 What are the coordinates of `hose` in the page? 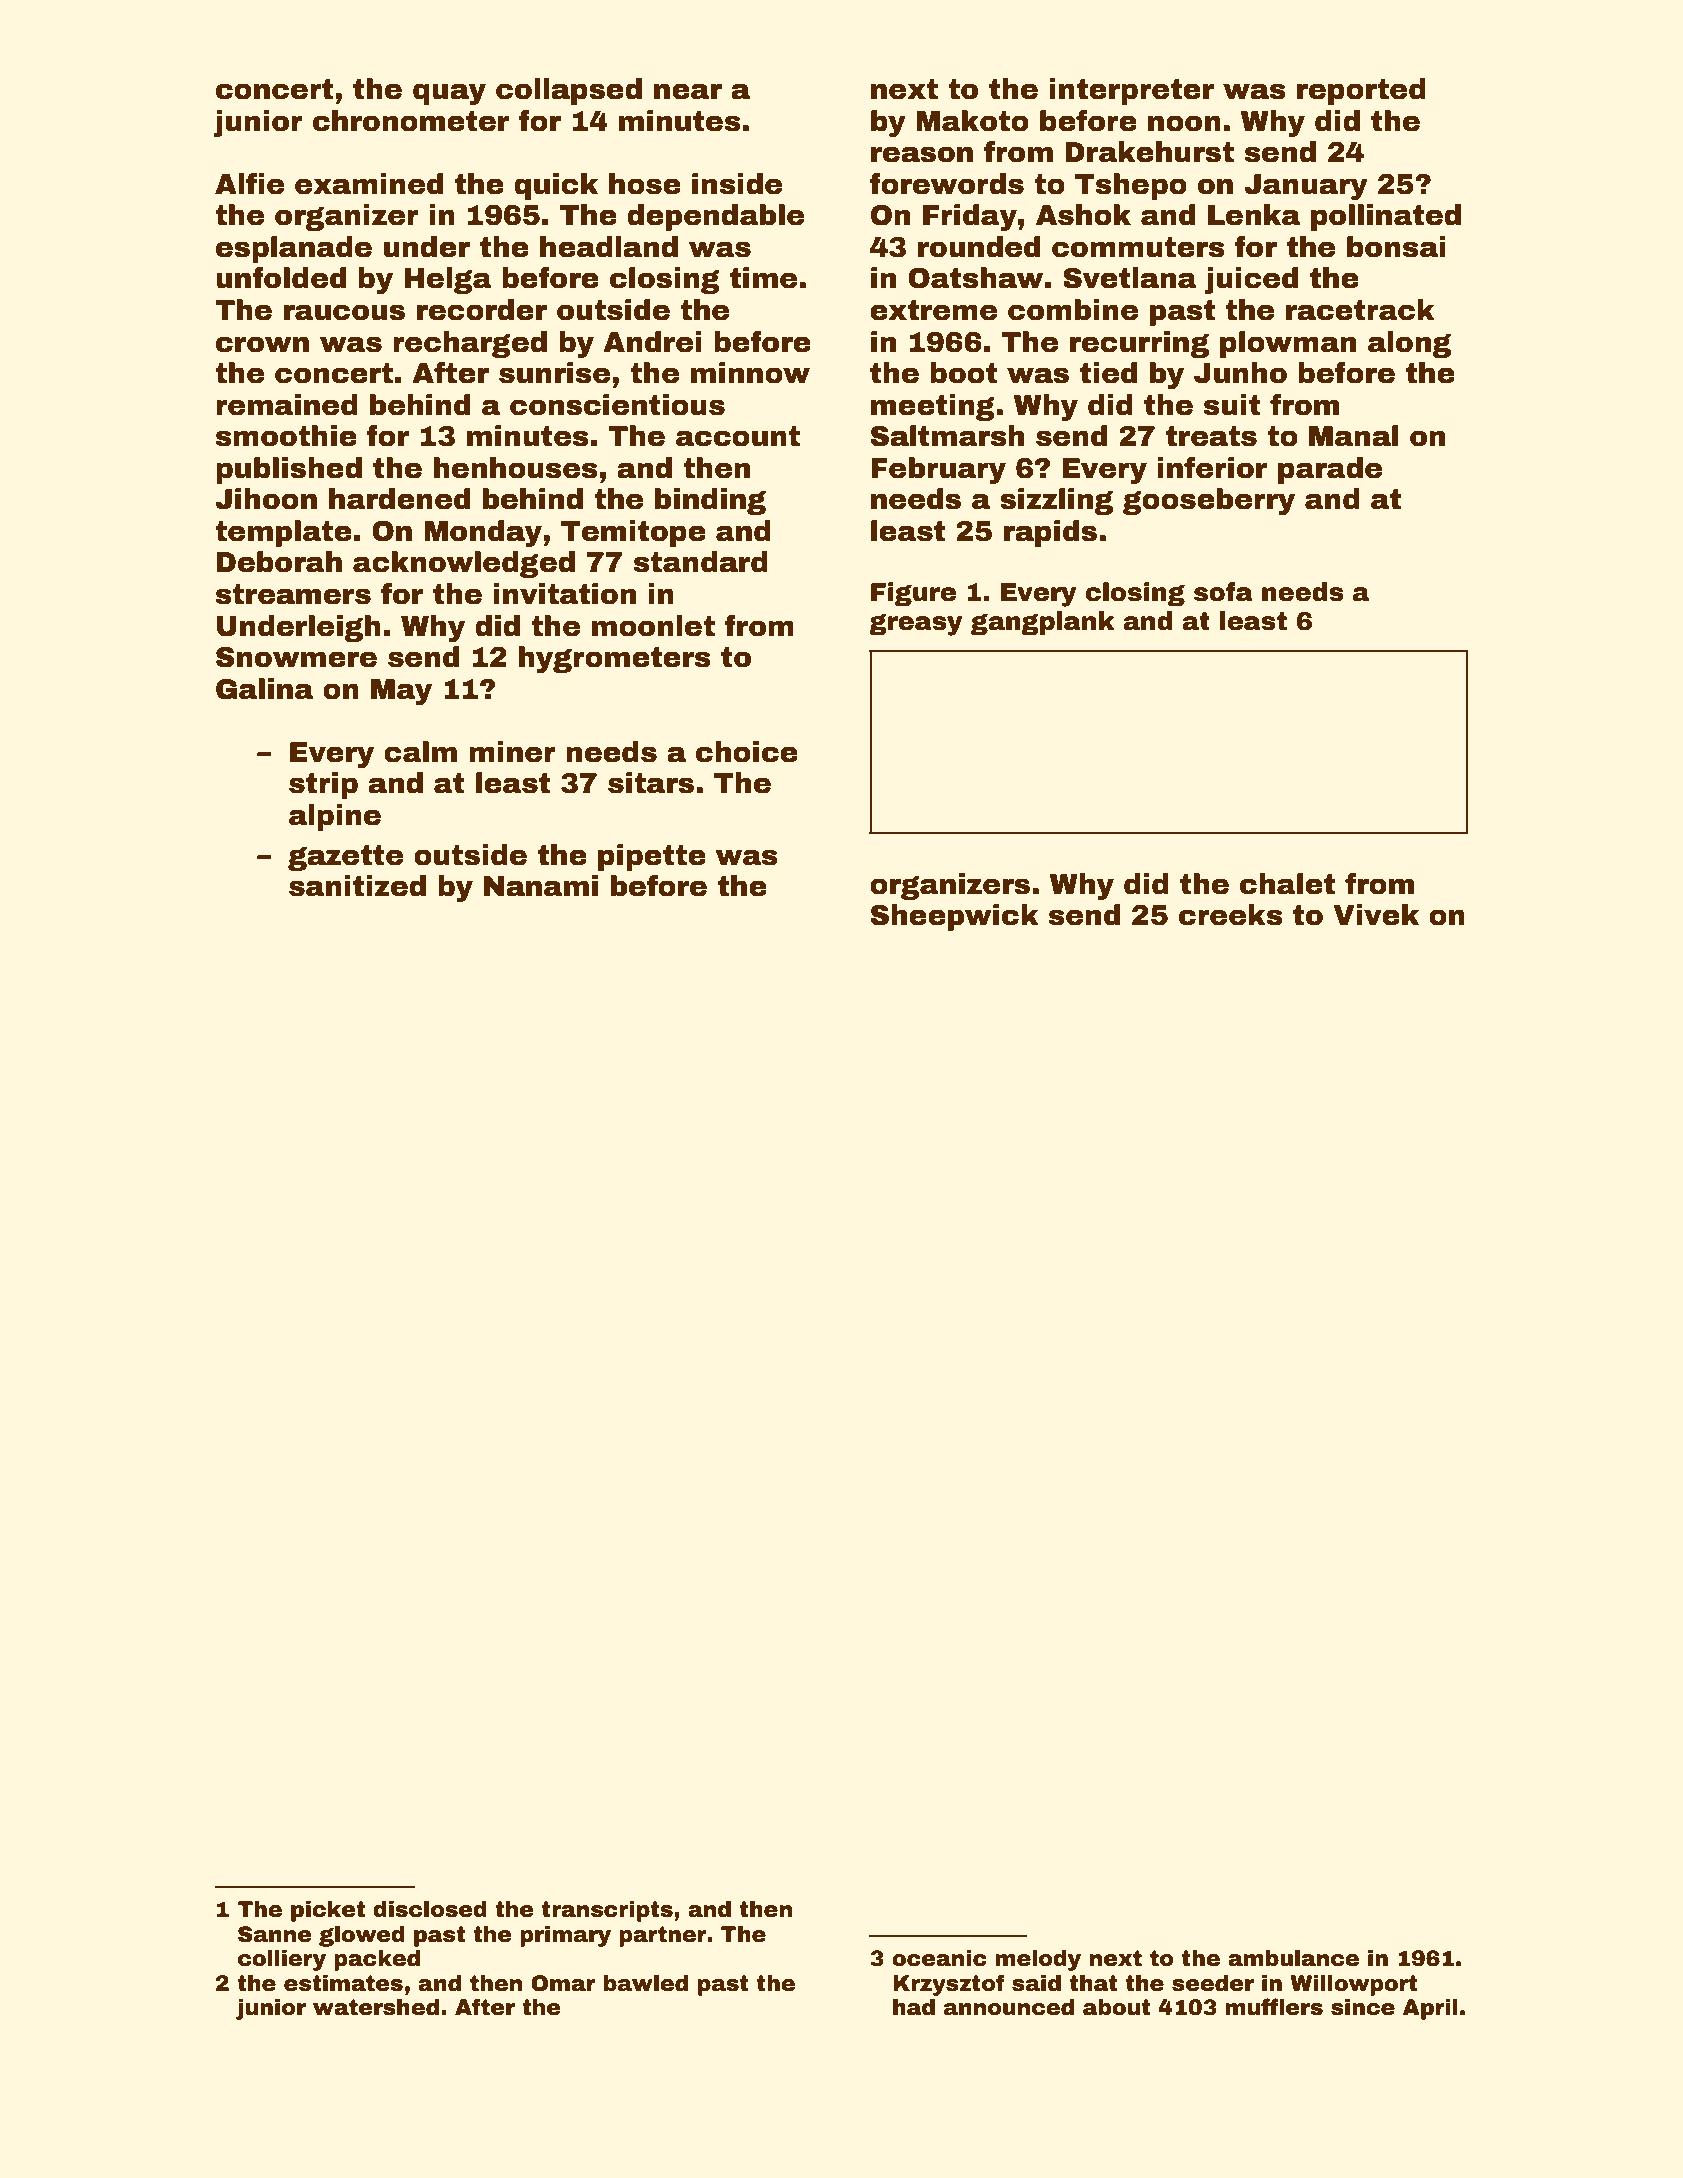 It's located at (645, 184).
